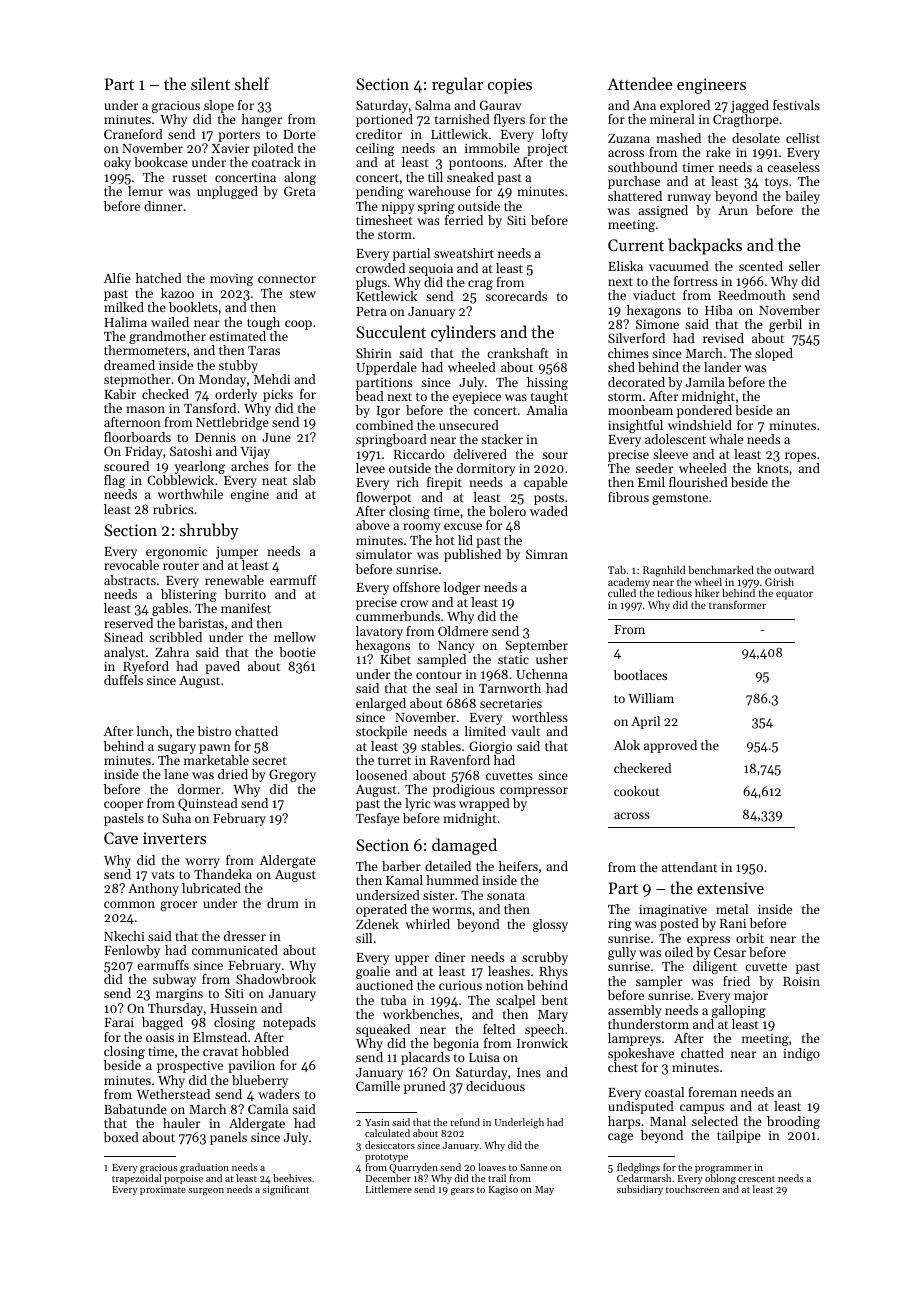 Image resolution: width=924 pixels, height=1308 pixels. I want to click on crankshaft, so click(518, 353).
